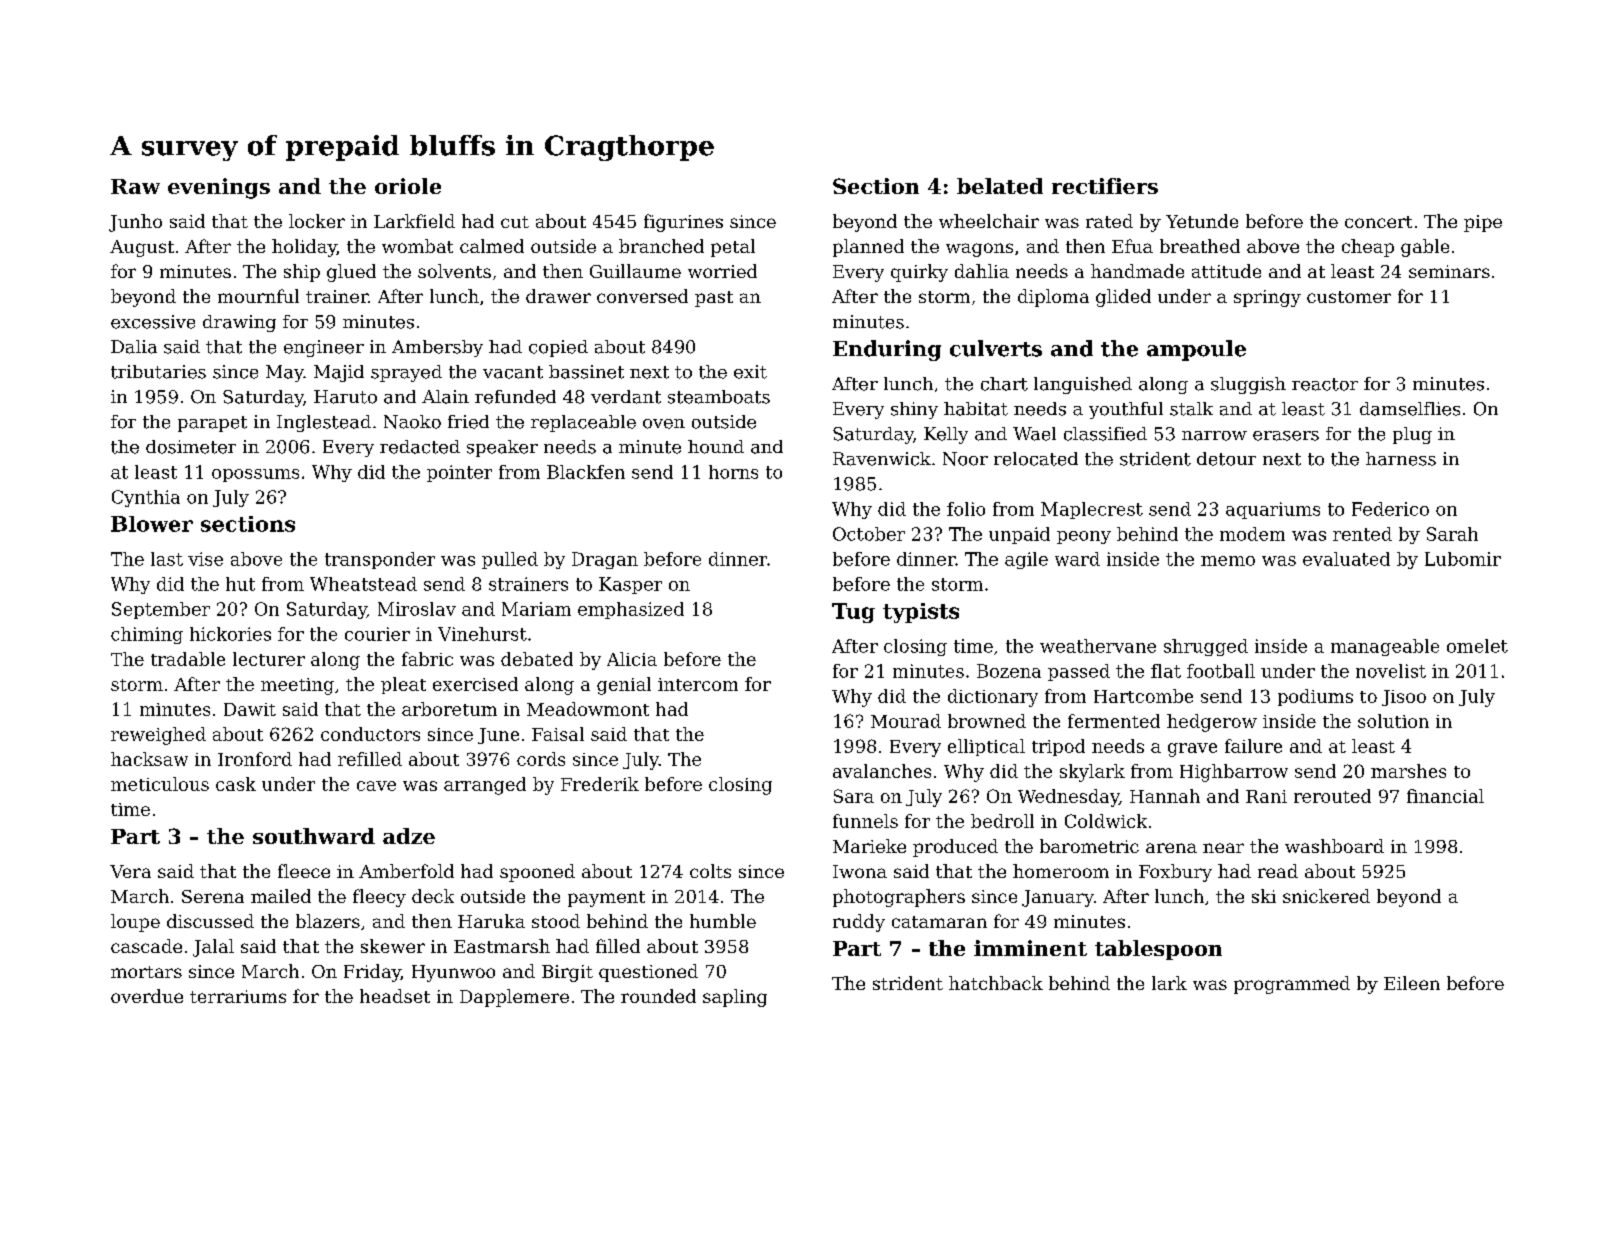 The width and height of the document is (1619, 1251). I want to click on hound, so click(716, 447).
